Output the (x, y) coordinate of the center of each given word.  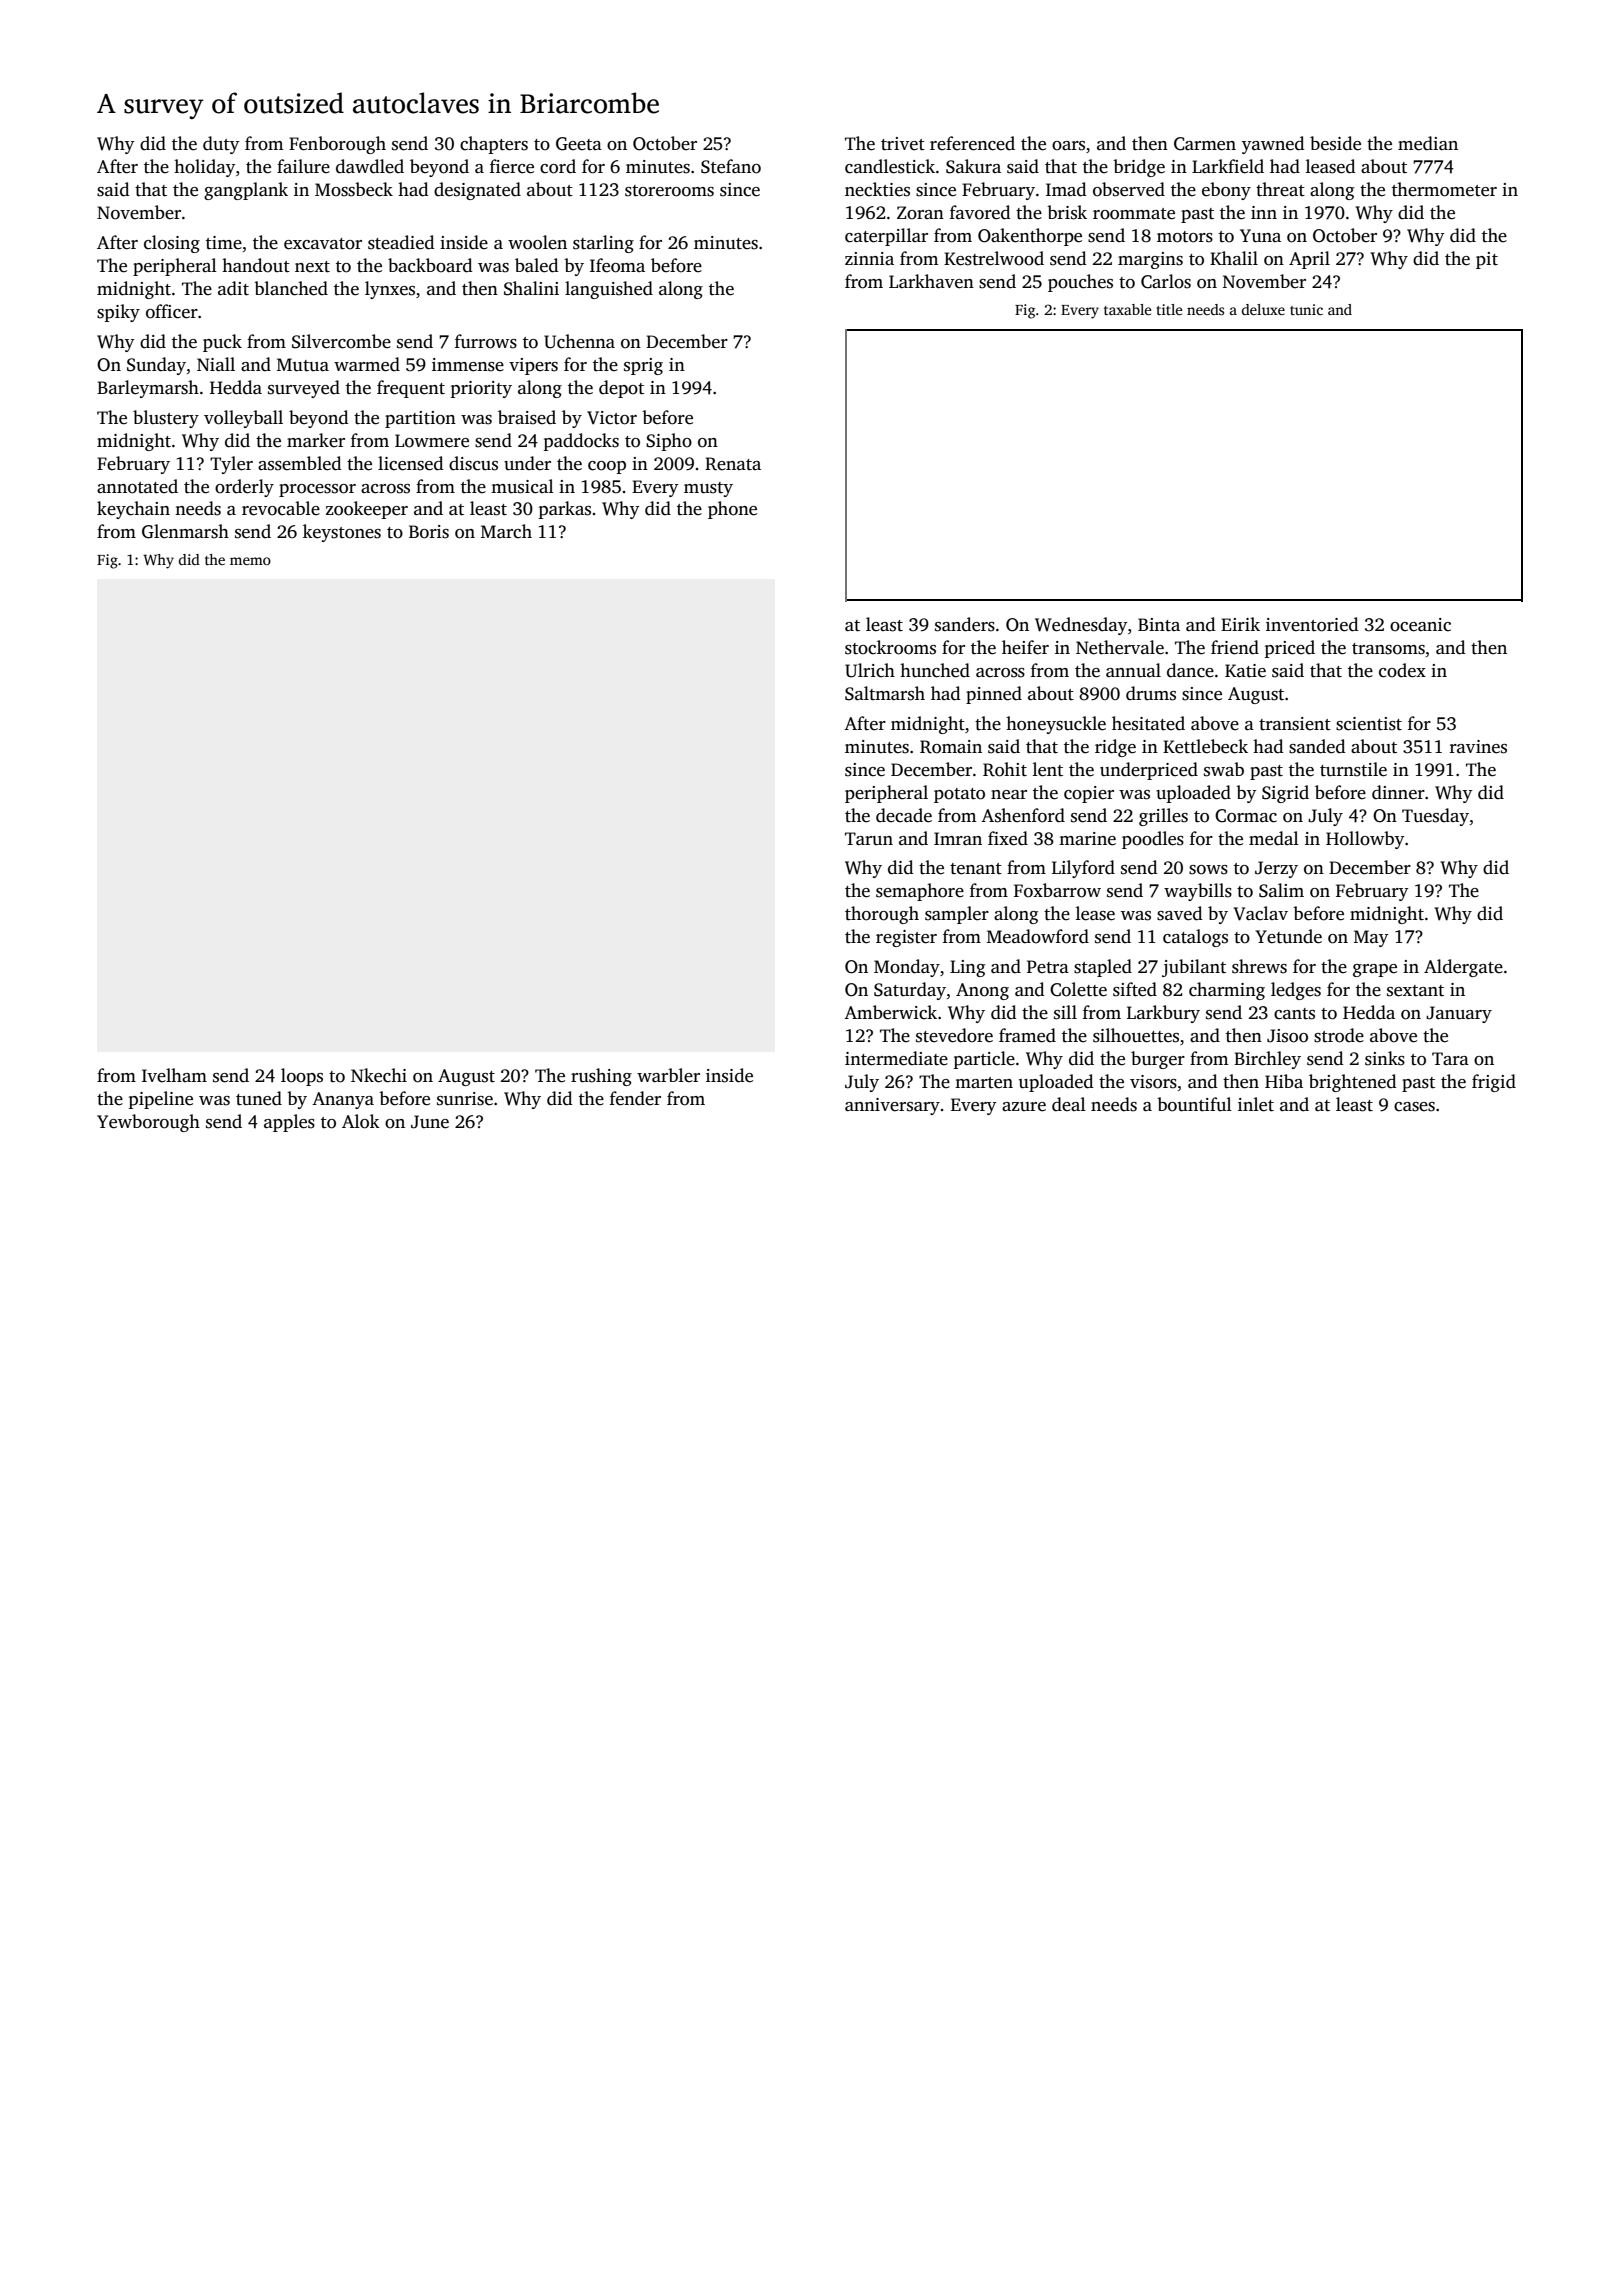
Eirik (1240, 624)
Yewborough (148, 1123)
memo (250, 561)
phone (732, 510)
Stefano (731, 166)
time (224, 243)
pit (1487, 260)
